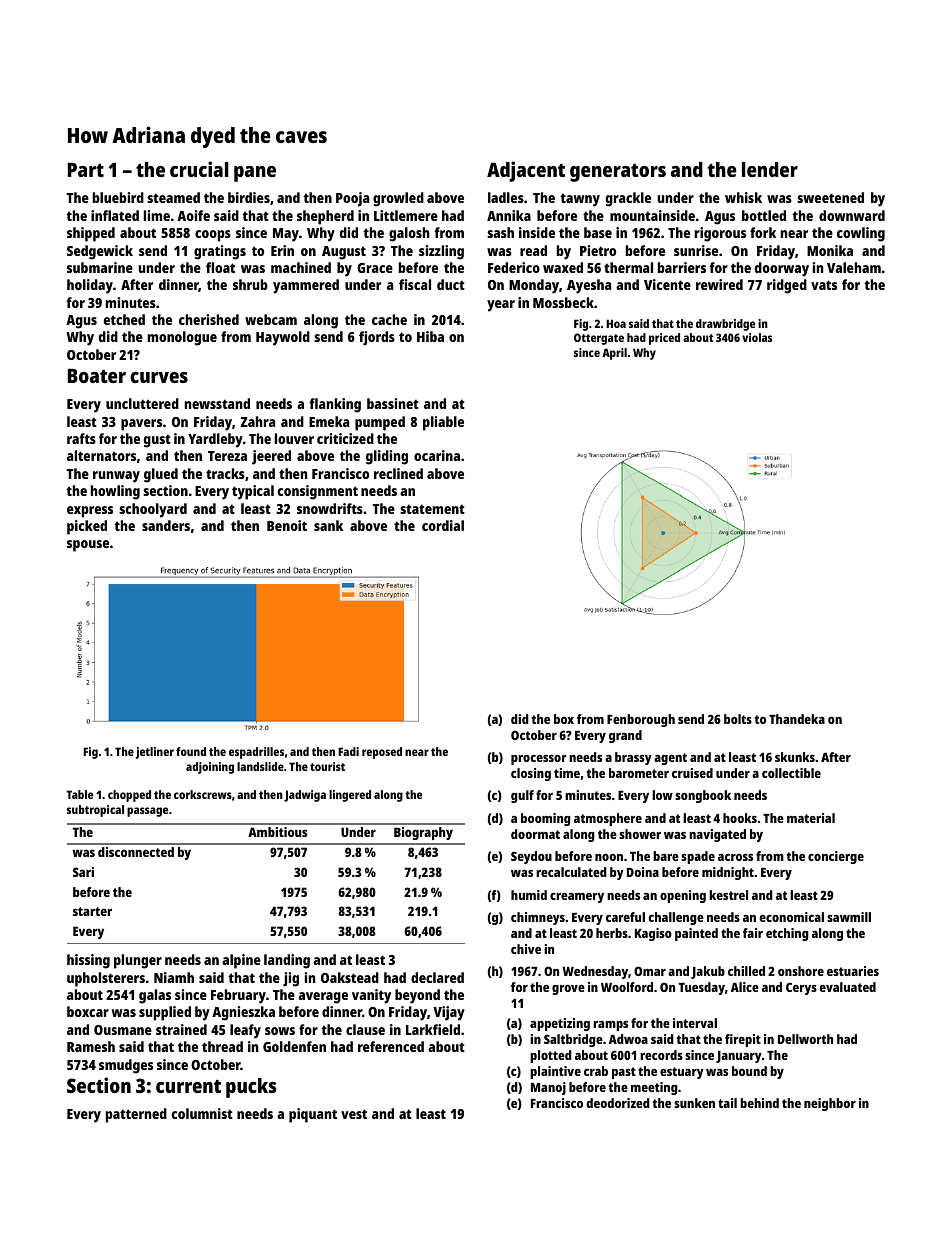 Image resolution: width=952 pixels, height=1233 pixels. What do you see at coordinates (612, 933) in the document?
I see `herbs` at bounding box center [612, 933].
